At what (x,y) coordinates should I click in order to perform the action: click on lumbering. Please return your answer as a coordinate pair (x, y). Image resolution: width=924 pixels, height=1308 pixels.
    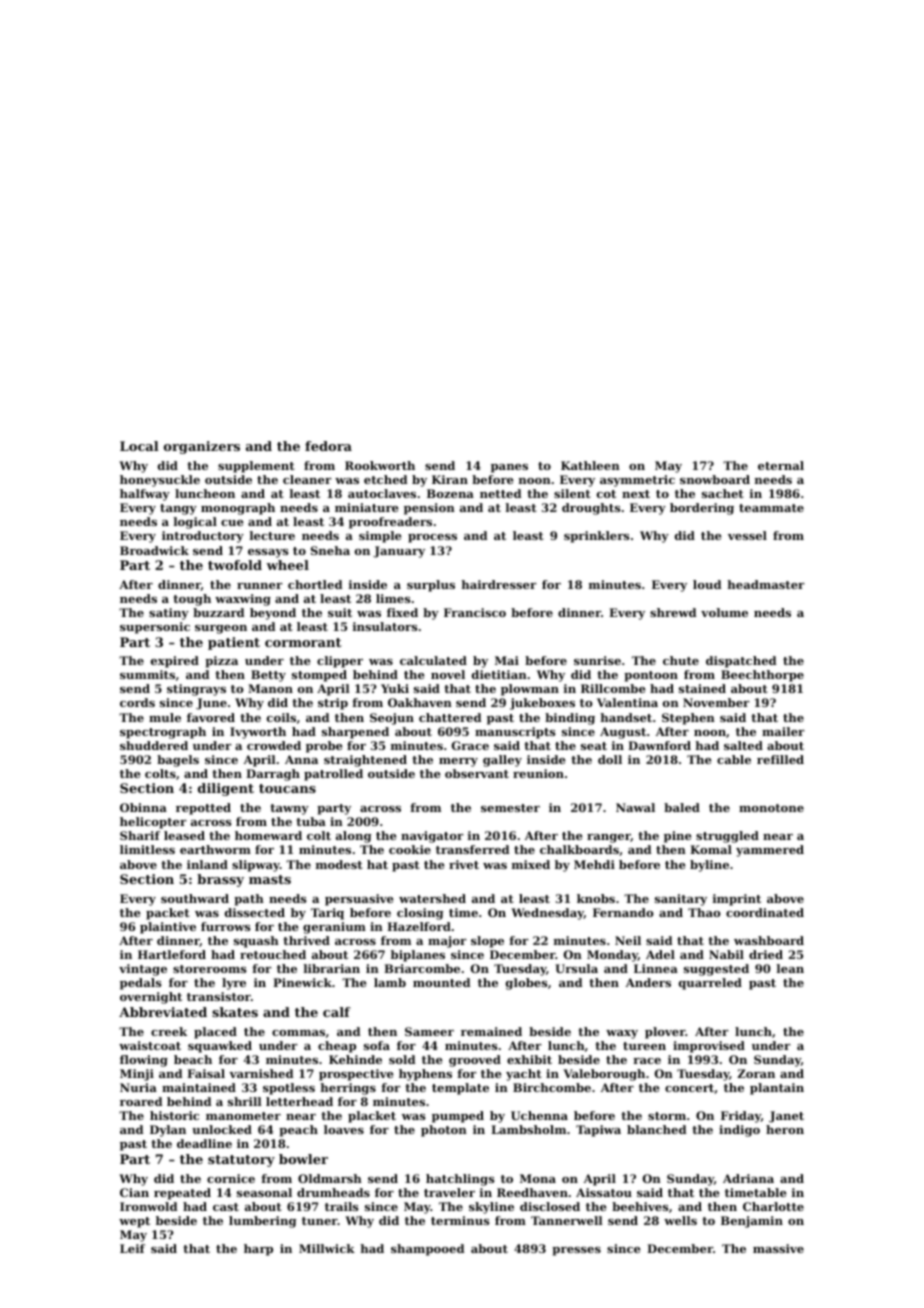
    Looking at the image, I should click on (262, 1222).
